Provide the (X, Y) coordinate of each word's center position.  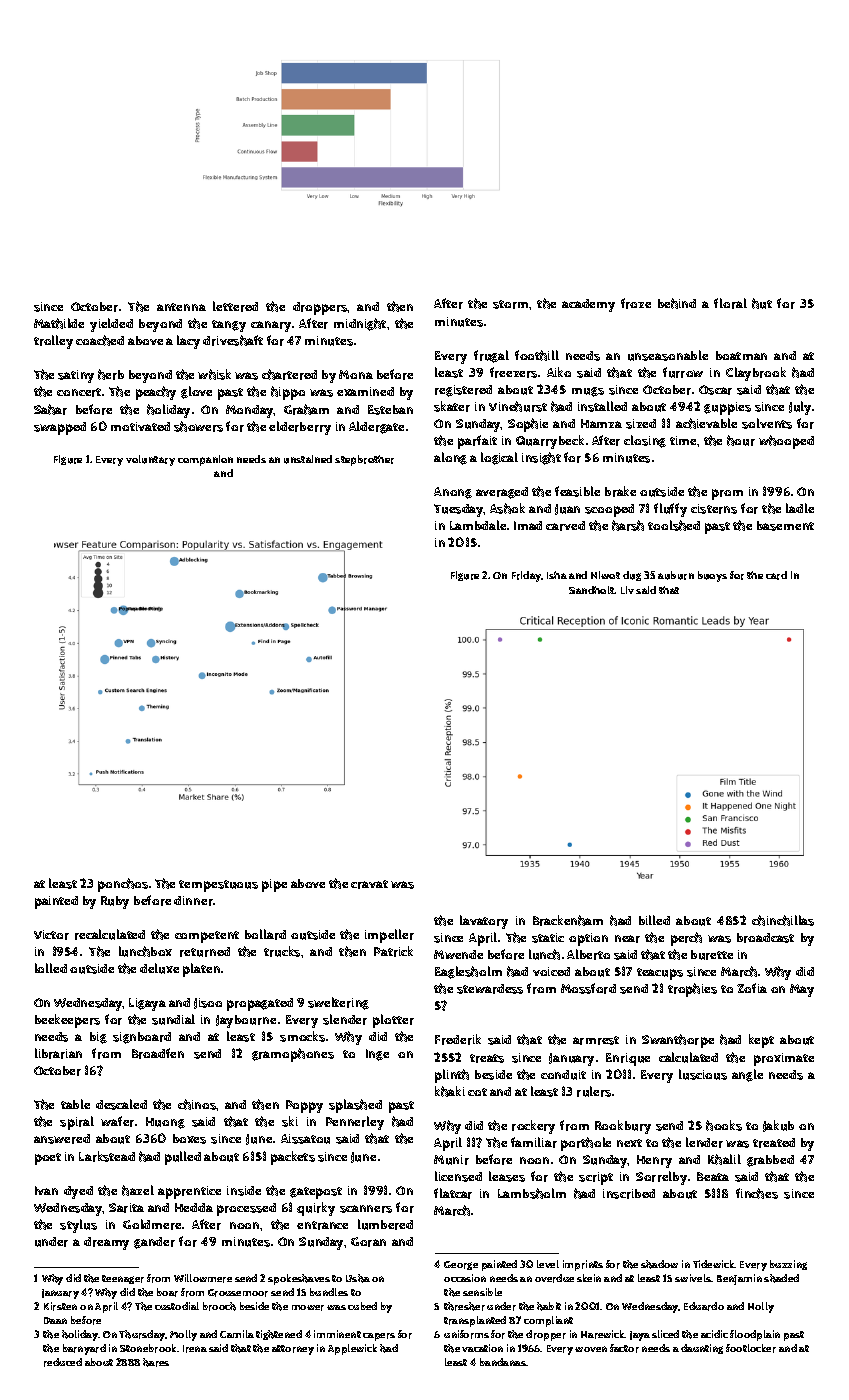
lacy (188, 342)
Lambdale (478, 525)
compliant (548, 1321)
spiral (77, 1123)
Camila (237, 1334)
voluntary (150, 460)
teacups (660, 974)
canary (271, 326)
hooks (724, 1125)
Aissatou (305, 1139)
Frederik (458, 1039)
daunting (702, 1349)
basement (785, 526)
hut (762, 303)
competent (207, 937)
